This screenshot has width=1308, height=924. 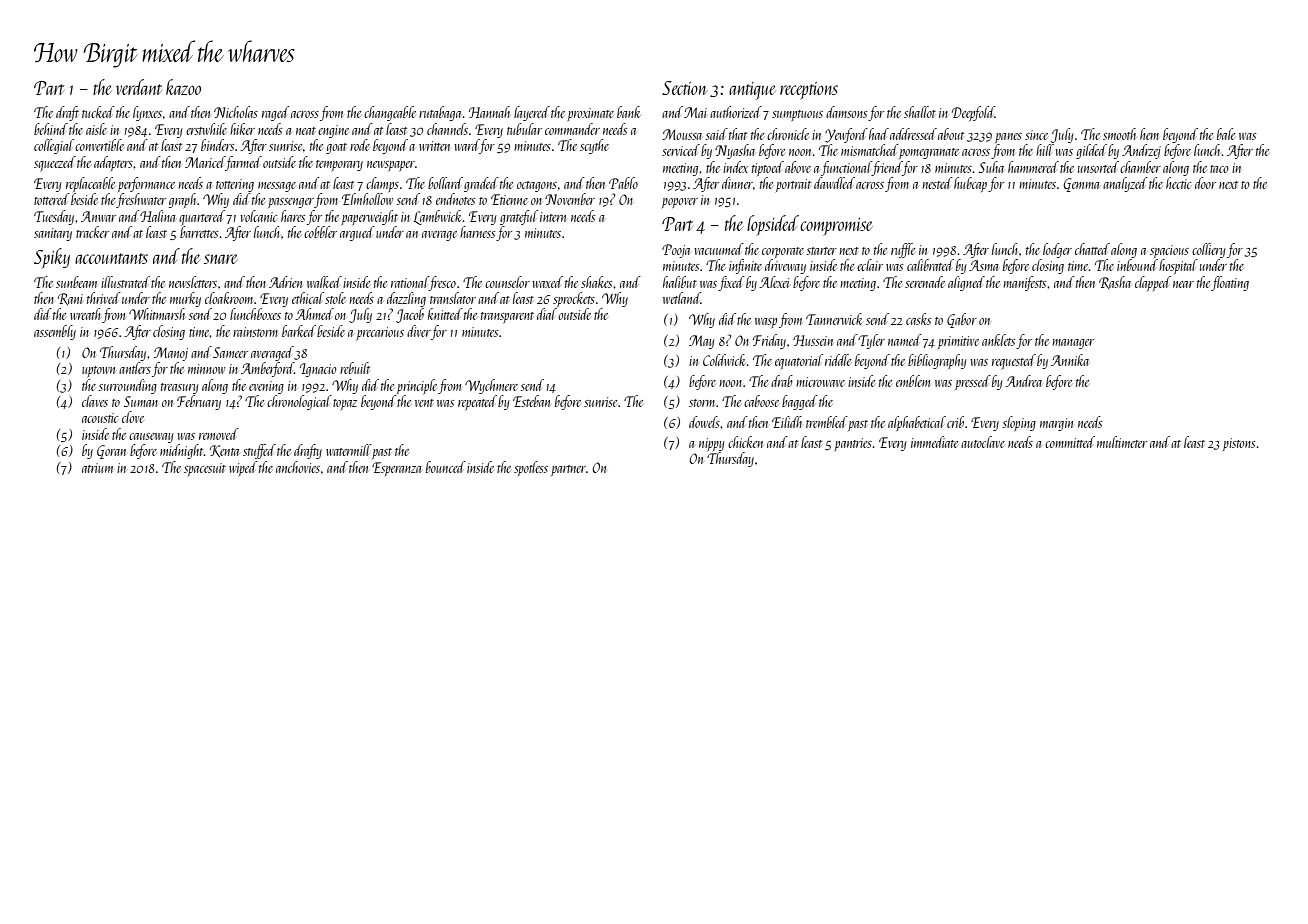 I want to click on nippy, so click(x=712, y=444).
